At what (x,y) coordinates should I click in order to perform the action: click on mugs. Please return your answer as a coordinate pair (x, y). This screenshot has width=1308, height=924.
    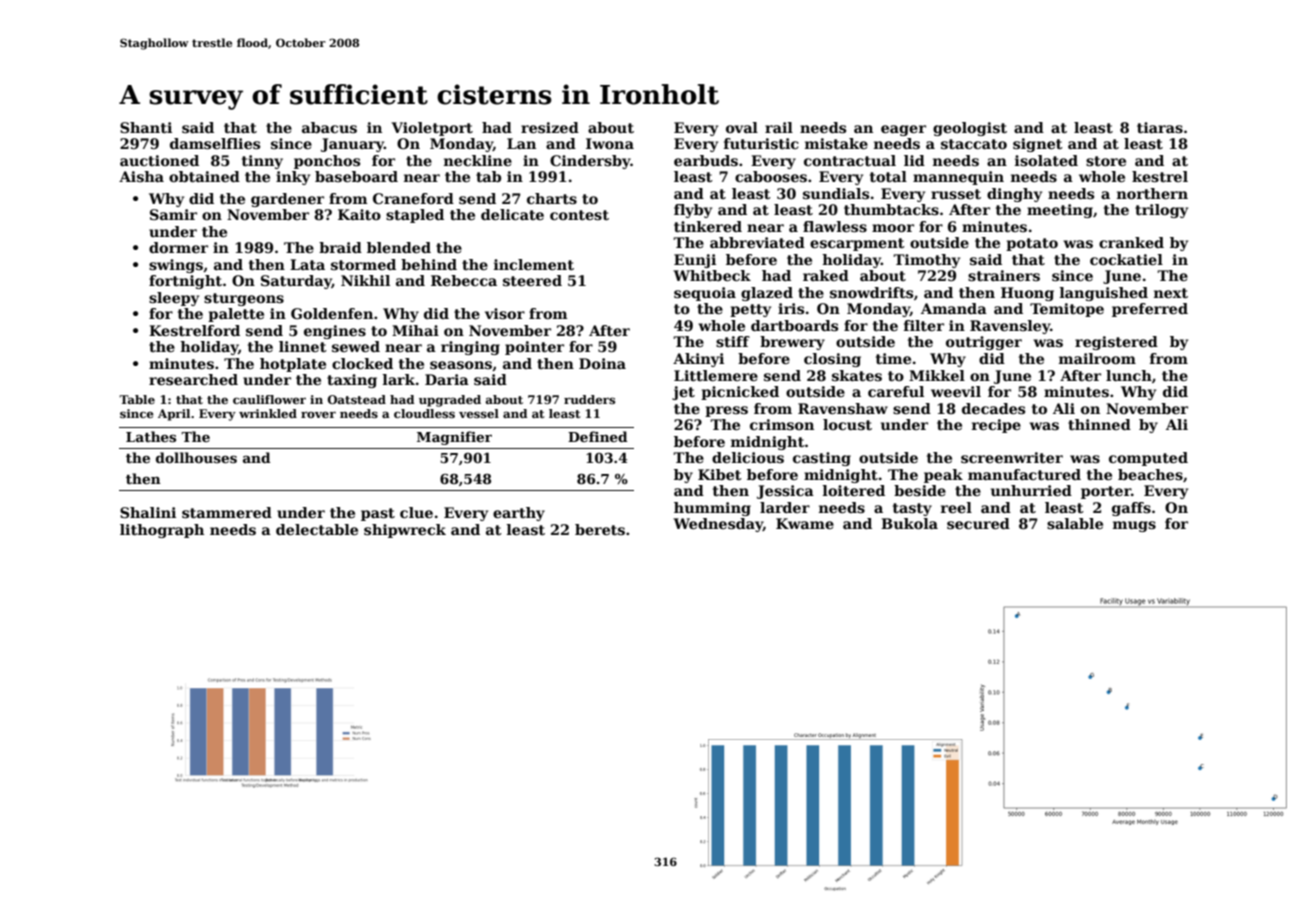
    Looking at the image, I should click on (1134, 526).
